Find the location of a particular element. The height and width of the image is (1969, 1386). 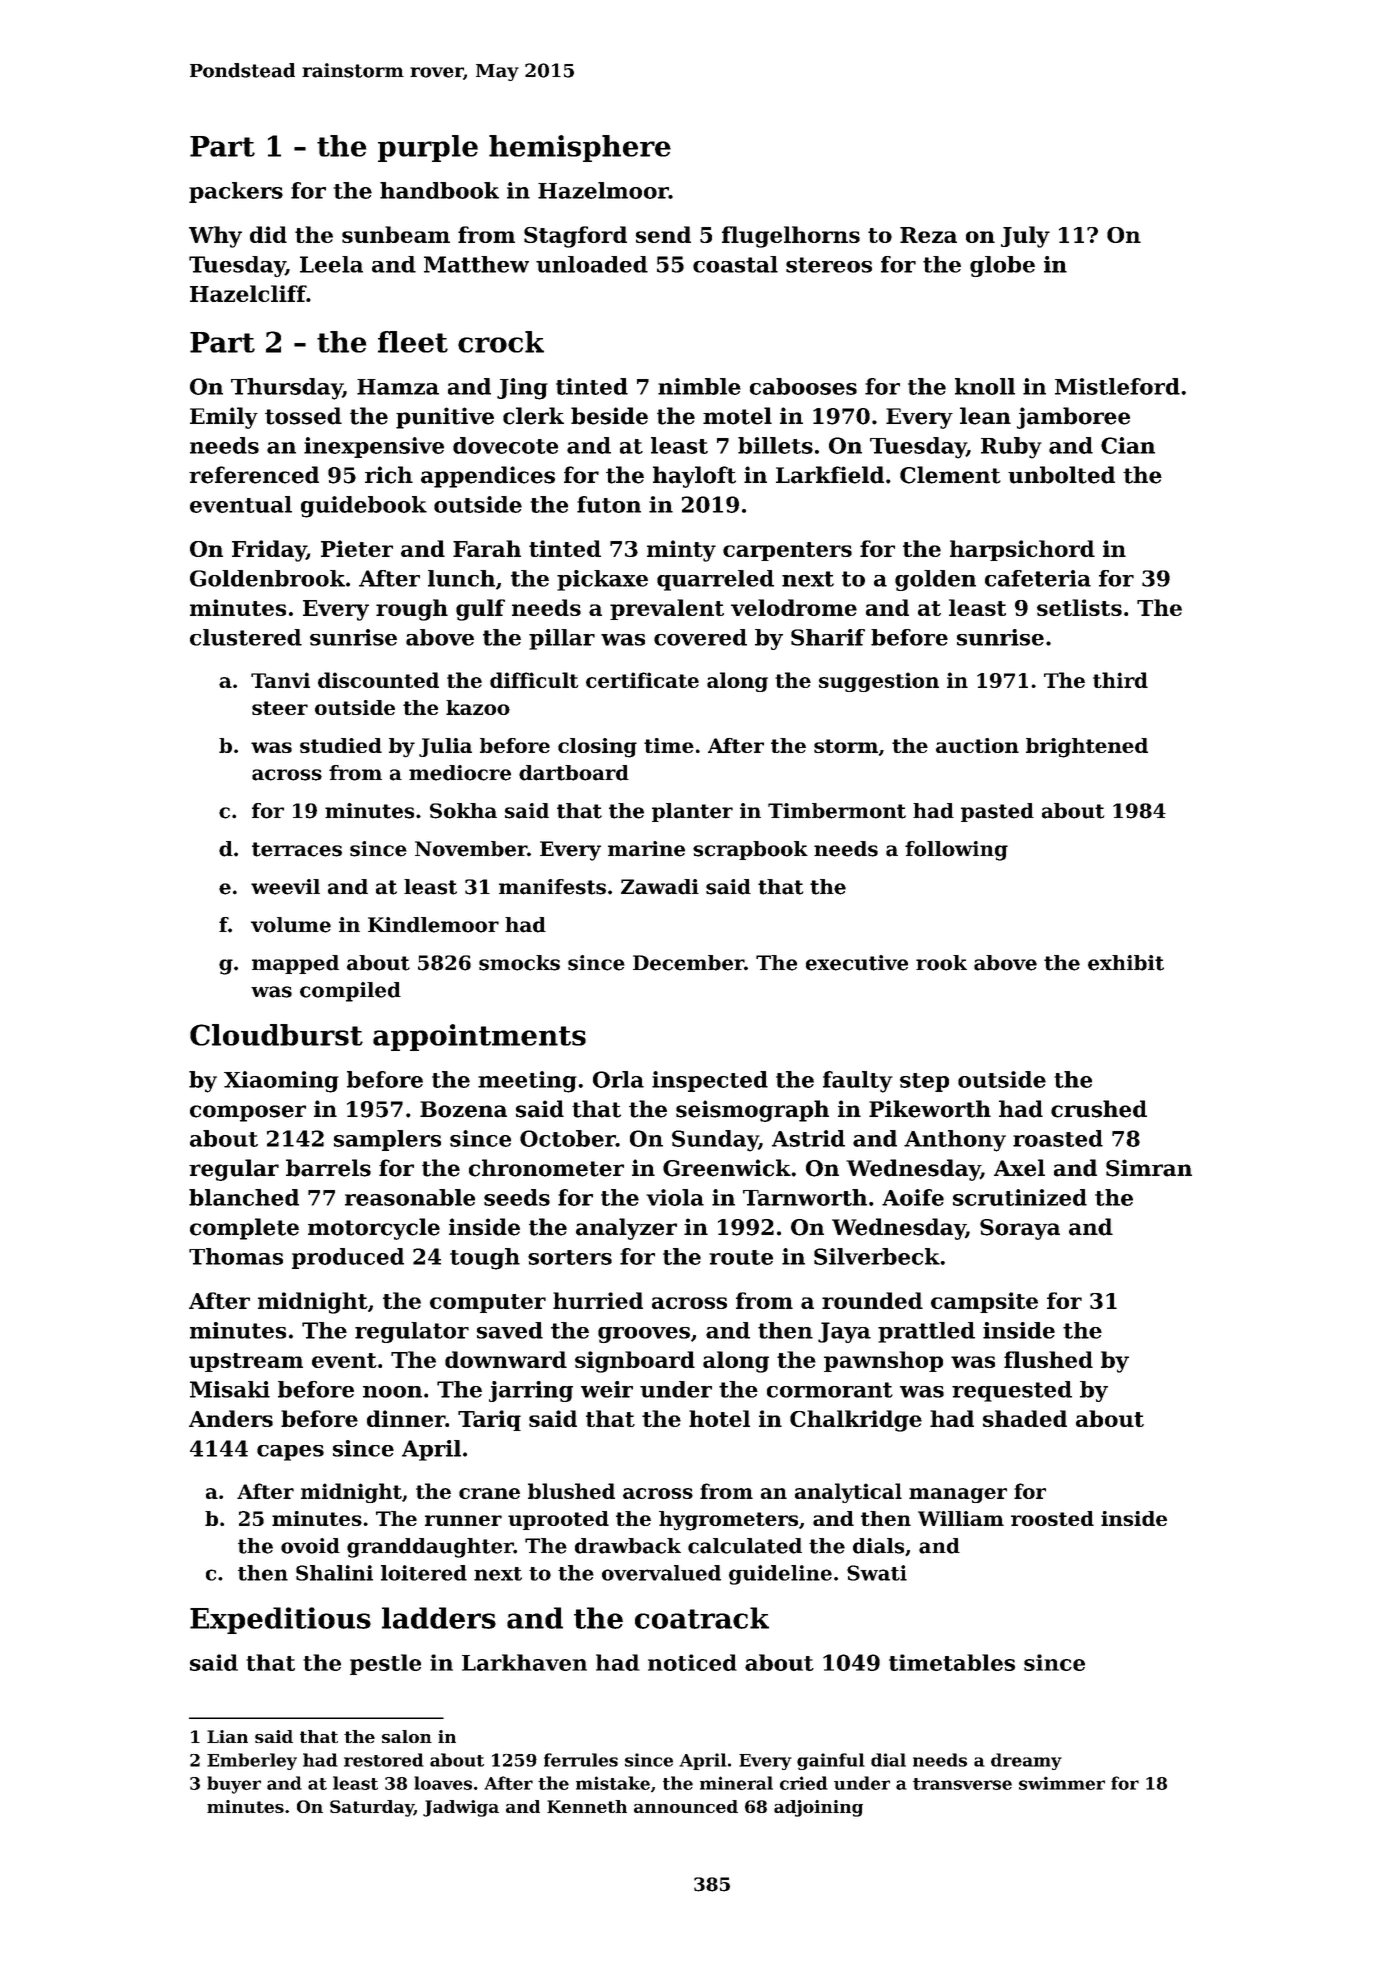

dreamy is located at coordinates (1026, 1761).
